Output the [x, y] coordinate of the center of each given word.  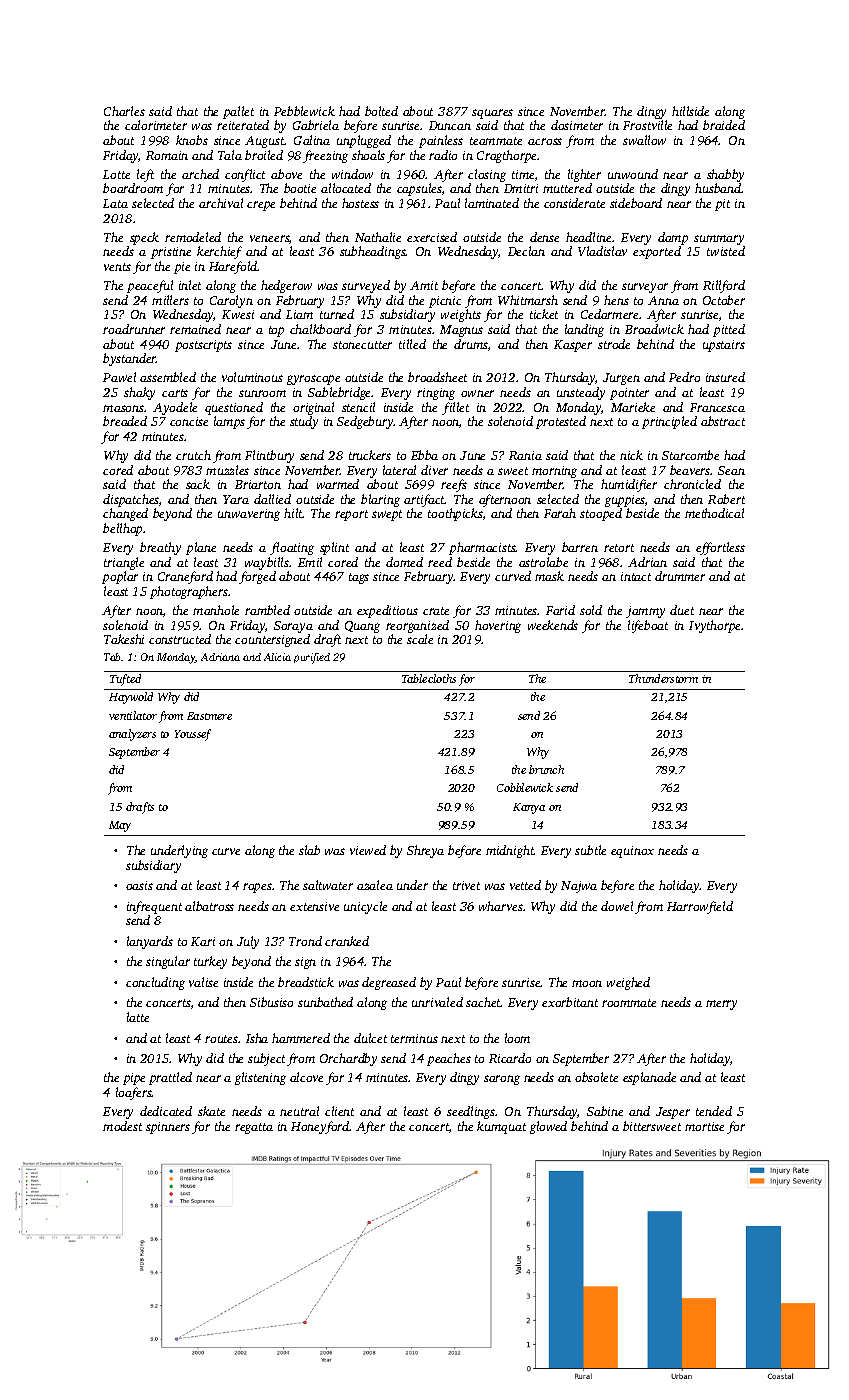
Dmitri [521, 188]
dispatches [131, 500]
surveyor [645, 288]
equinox [632, 852]
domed [404, 562]
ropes [257, 888]
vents [117, 267]
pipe [134, 1079]
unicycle [365, 907]
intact [636, 576]
